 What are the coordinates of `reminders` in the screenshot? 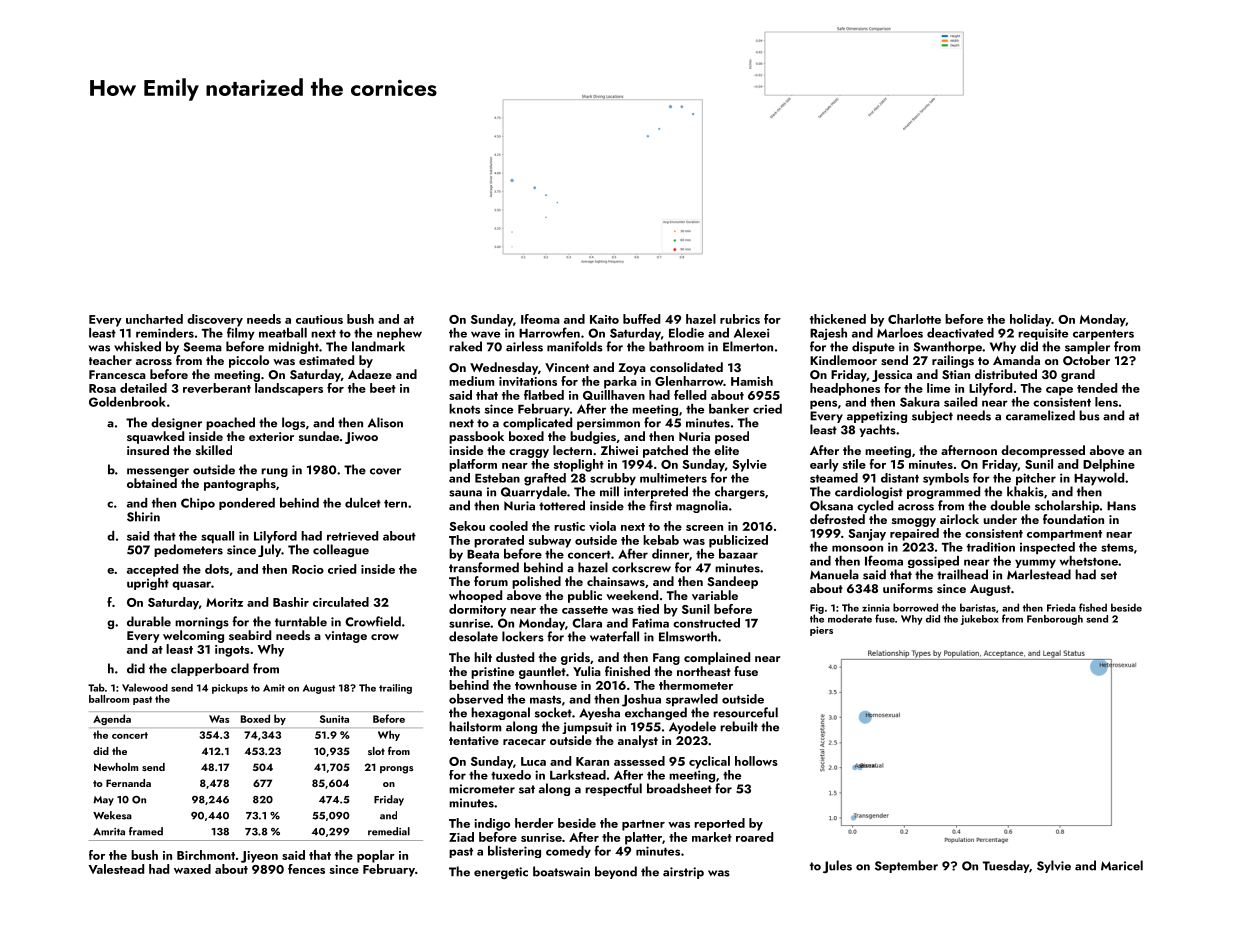 It's located at (165, 333).
